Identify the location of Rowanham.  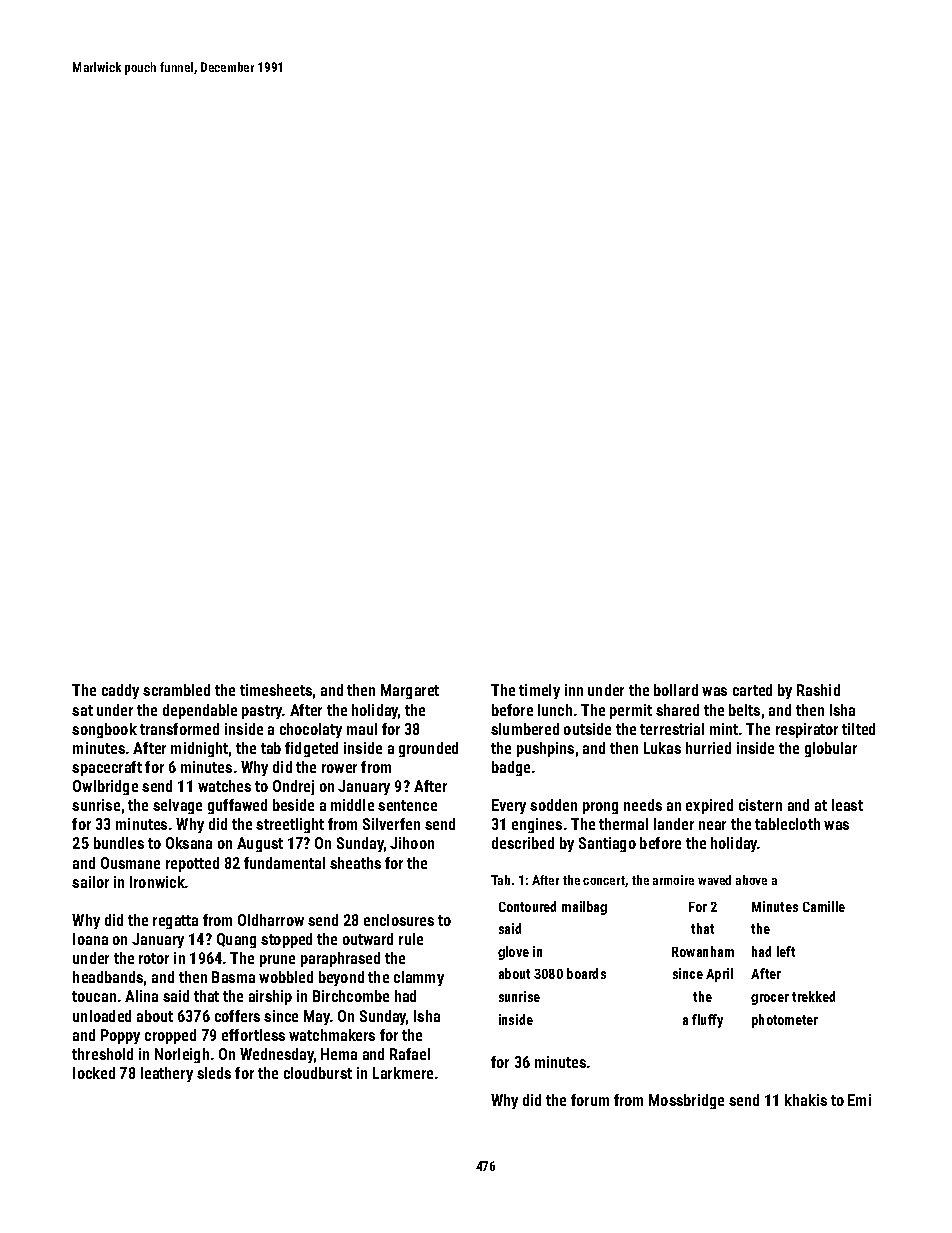
(703, 951).
